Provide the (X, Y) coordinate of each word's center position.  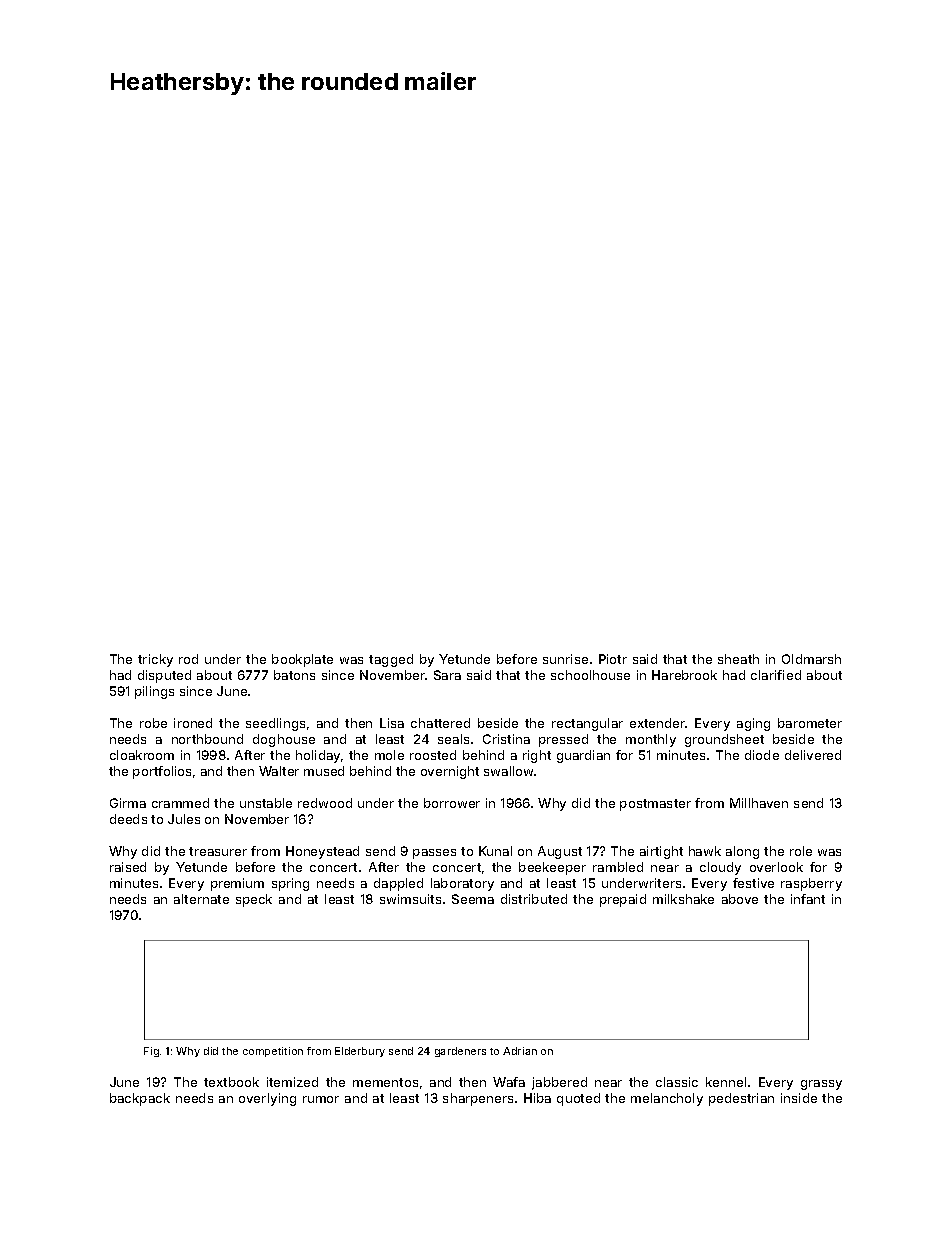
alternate (201, 899)
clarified (776, 675)
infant (808, 899)
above (740, 899)
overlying (267, 1099)
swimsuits (410, 899)
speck (254, 900)
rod (188, 659)
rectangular (587, 724)
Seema (473, 899)
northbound (207, 739)
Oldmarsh (811, 659)
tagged (391, 660)
